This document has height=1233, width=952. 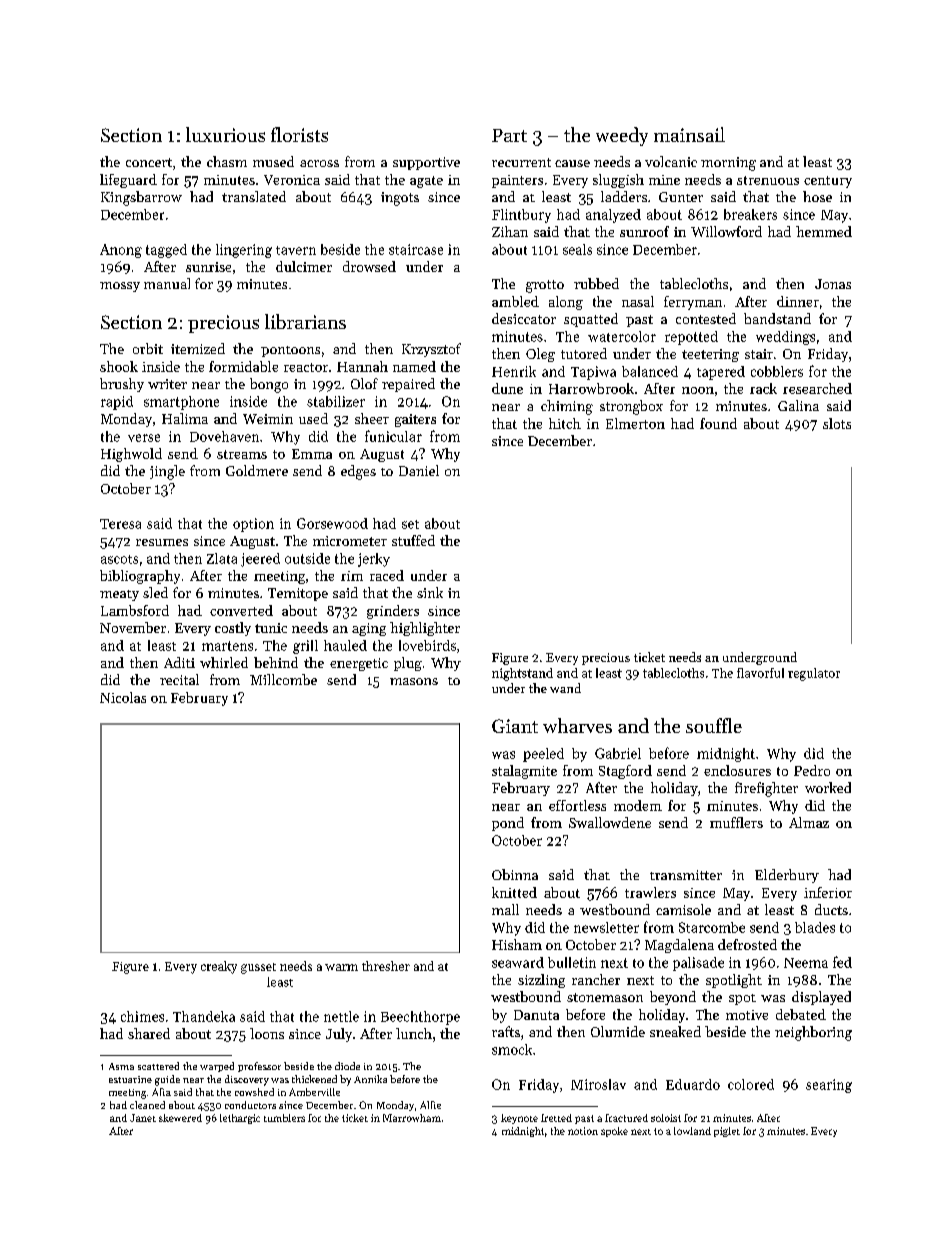 What do you see at coordinates (304, 266) in the document?
I see `dulcimer` at bounding box center [304, 266].
